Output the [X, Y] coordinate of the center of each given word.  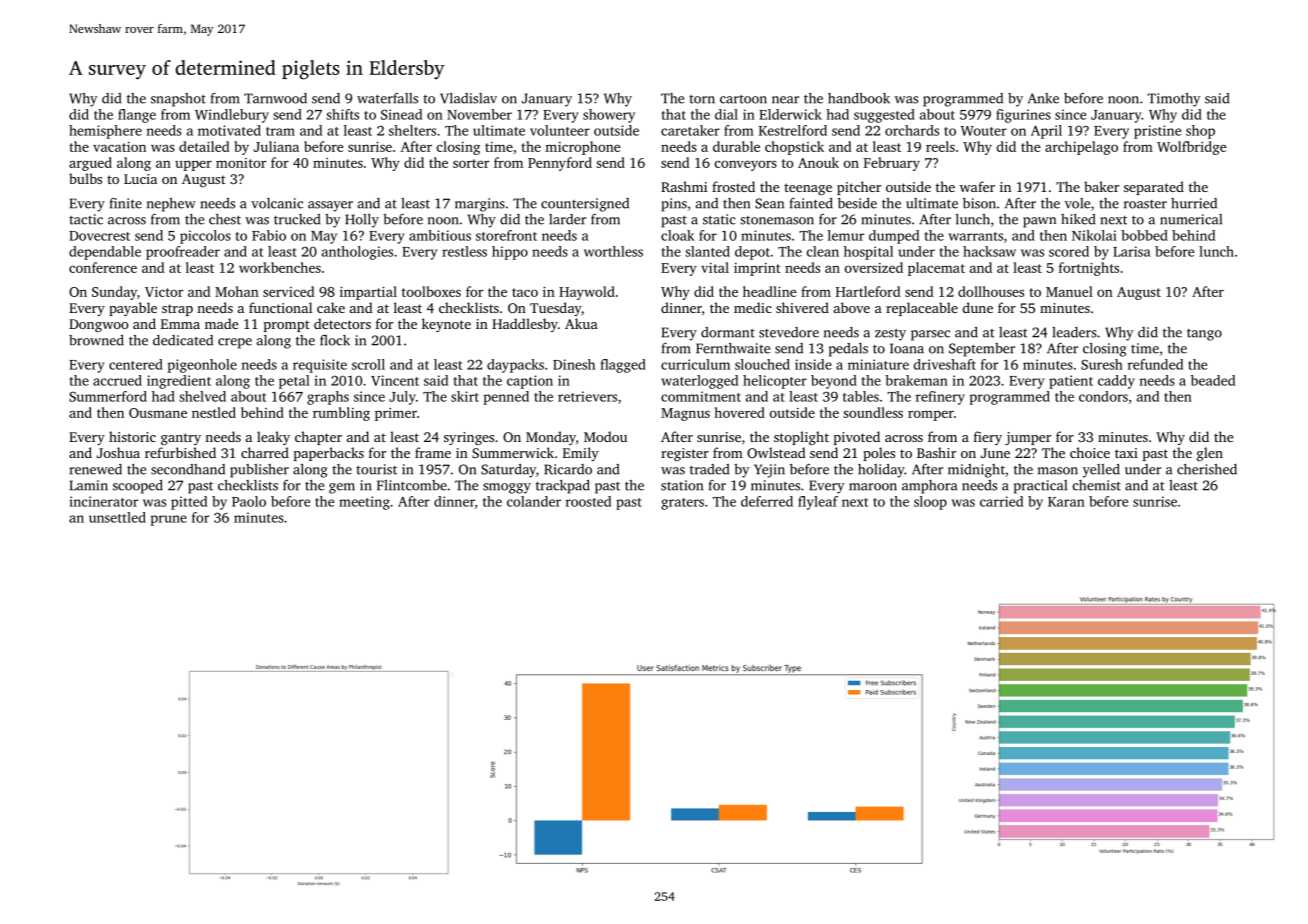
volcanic [277, 203]
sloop [930, 503]
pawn [1039, 222]
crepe [235, 343]
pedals [848, 350]
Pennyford [560, 164]
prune [168, 520]
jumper [1028, 438]
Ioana [907, 348]
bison [979, 203]
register [685, 454]
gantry [181, 439]
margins [480, 205]
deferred [767, 501]
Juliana [276, 146]
